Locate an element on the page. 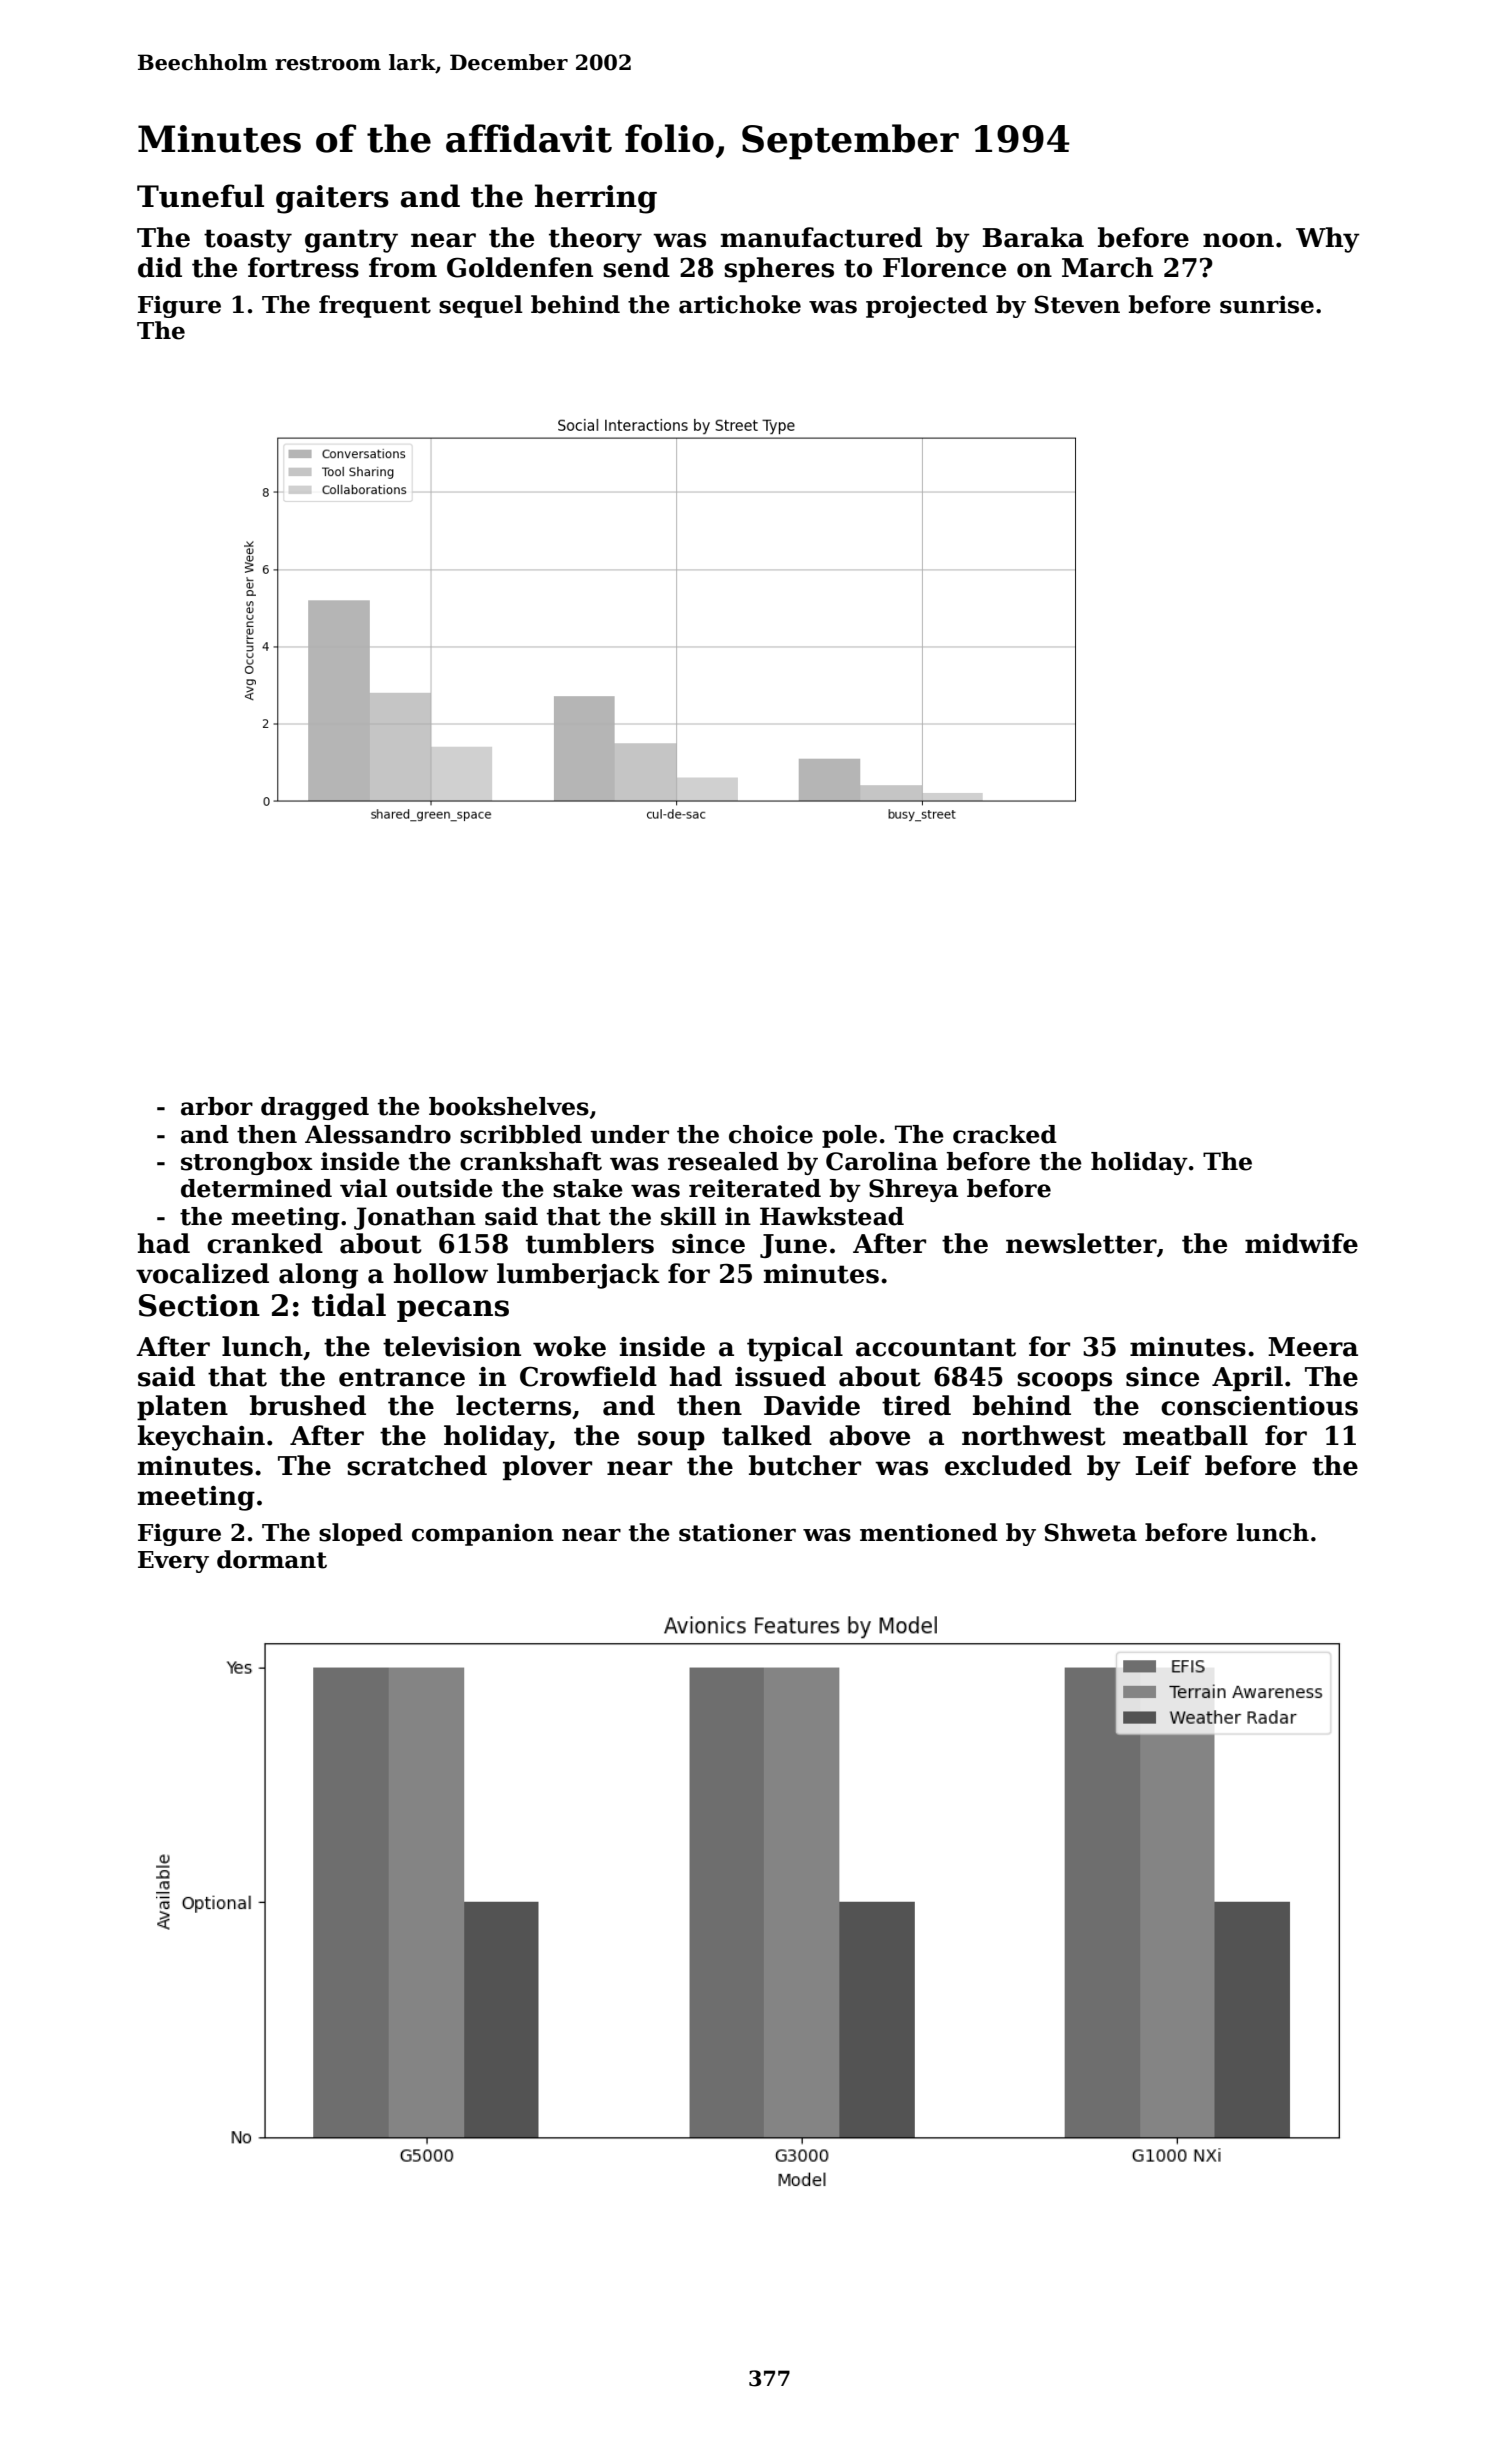  midwife is located at coordinates (1301, 1243).
